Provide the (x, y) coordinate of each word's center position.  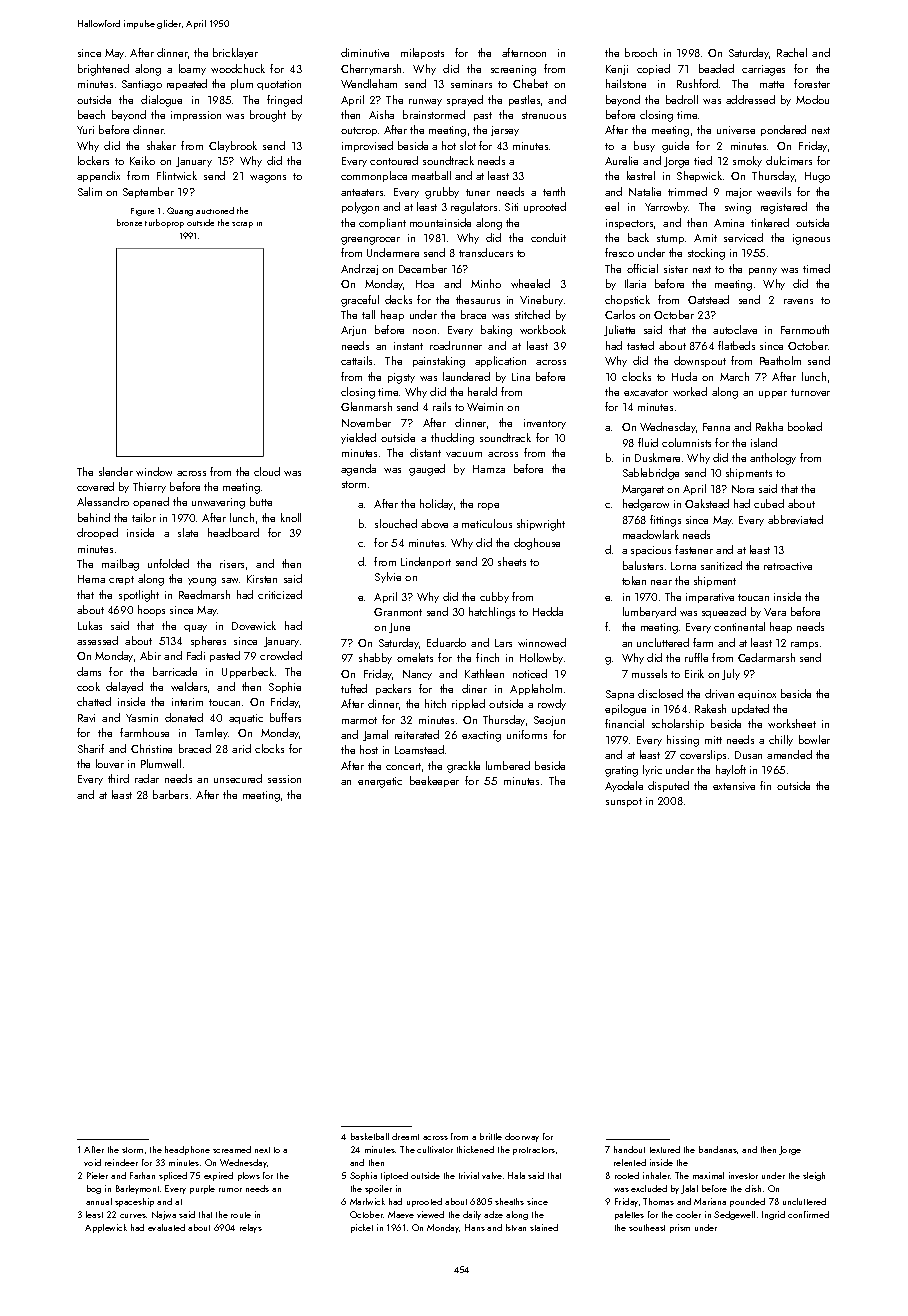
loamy (192, 69)
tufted (354, 688)
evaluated (166, 1227)
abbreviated (795, 519)
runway (425, 102)
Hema (91, 579)
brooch (641, 52)
